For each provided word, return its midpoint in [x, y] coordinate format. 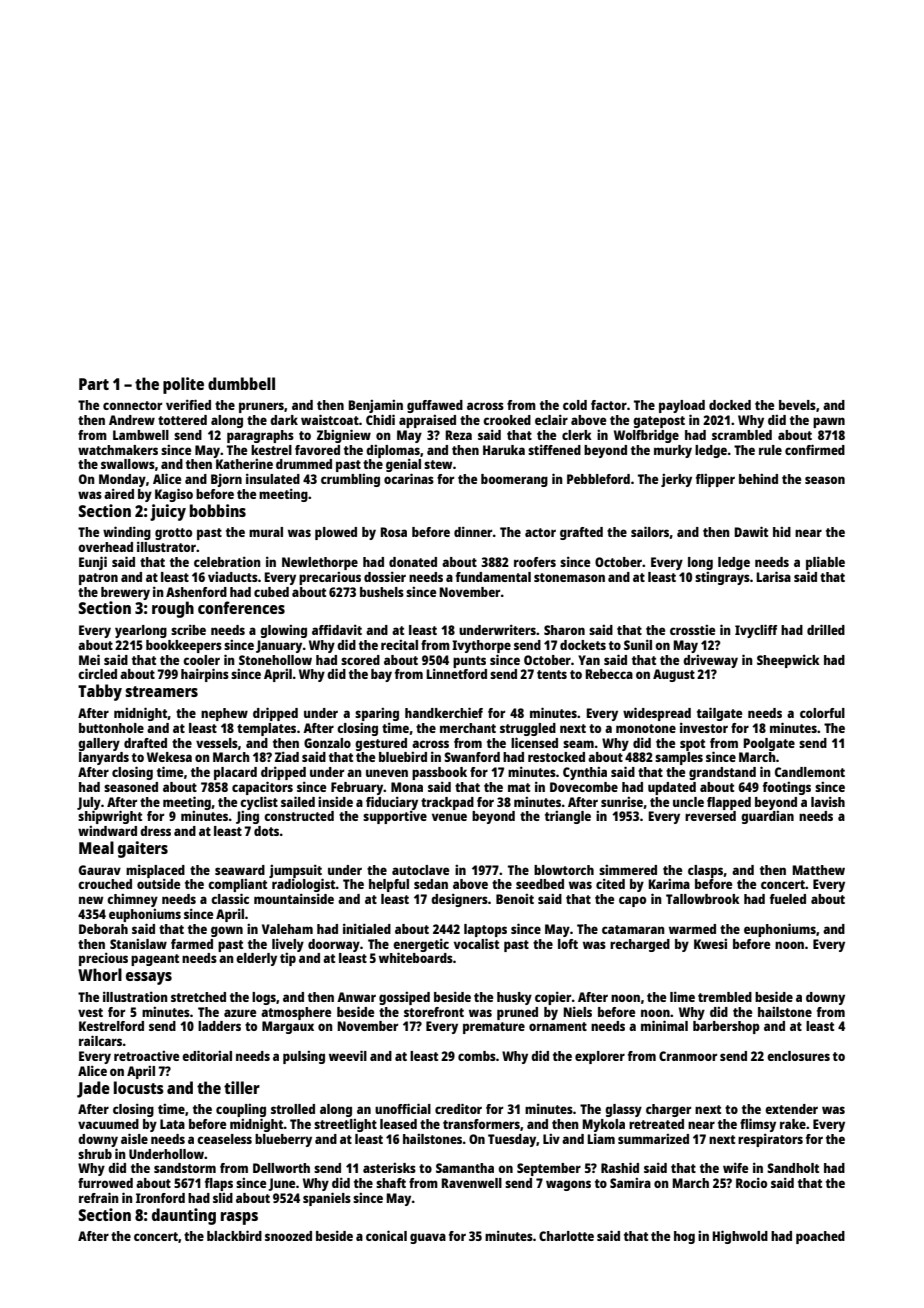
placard [235, 773]
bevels [797, 405]
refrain [99, 1197]
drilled [826, 629]
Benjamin [375, 406]
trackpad [447, 803]
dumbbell [241, 383]
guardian [767, 817]
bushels [382, 592]
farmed [192, 944]
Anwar [356, 997]
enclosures [798, 1056]
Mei [89, 659]
